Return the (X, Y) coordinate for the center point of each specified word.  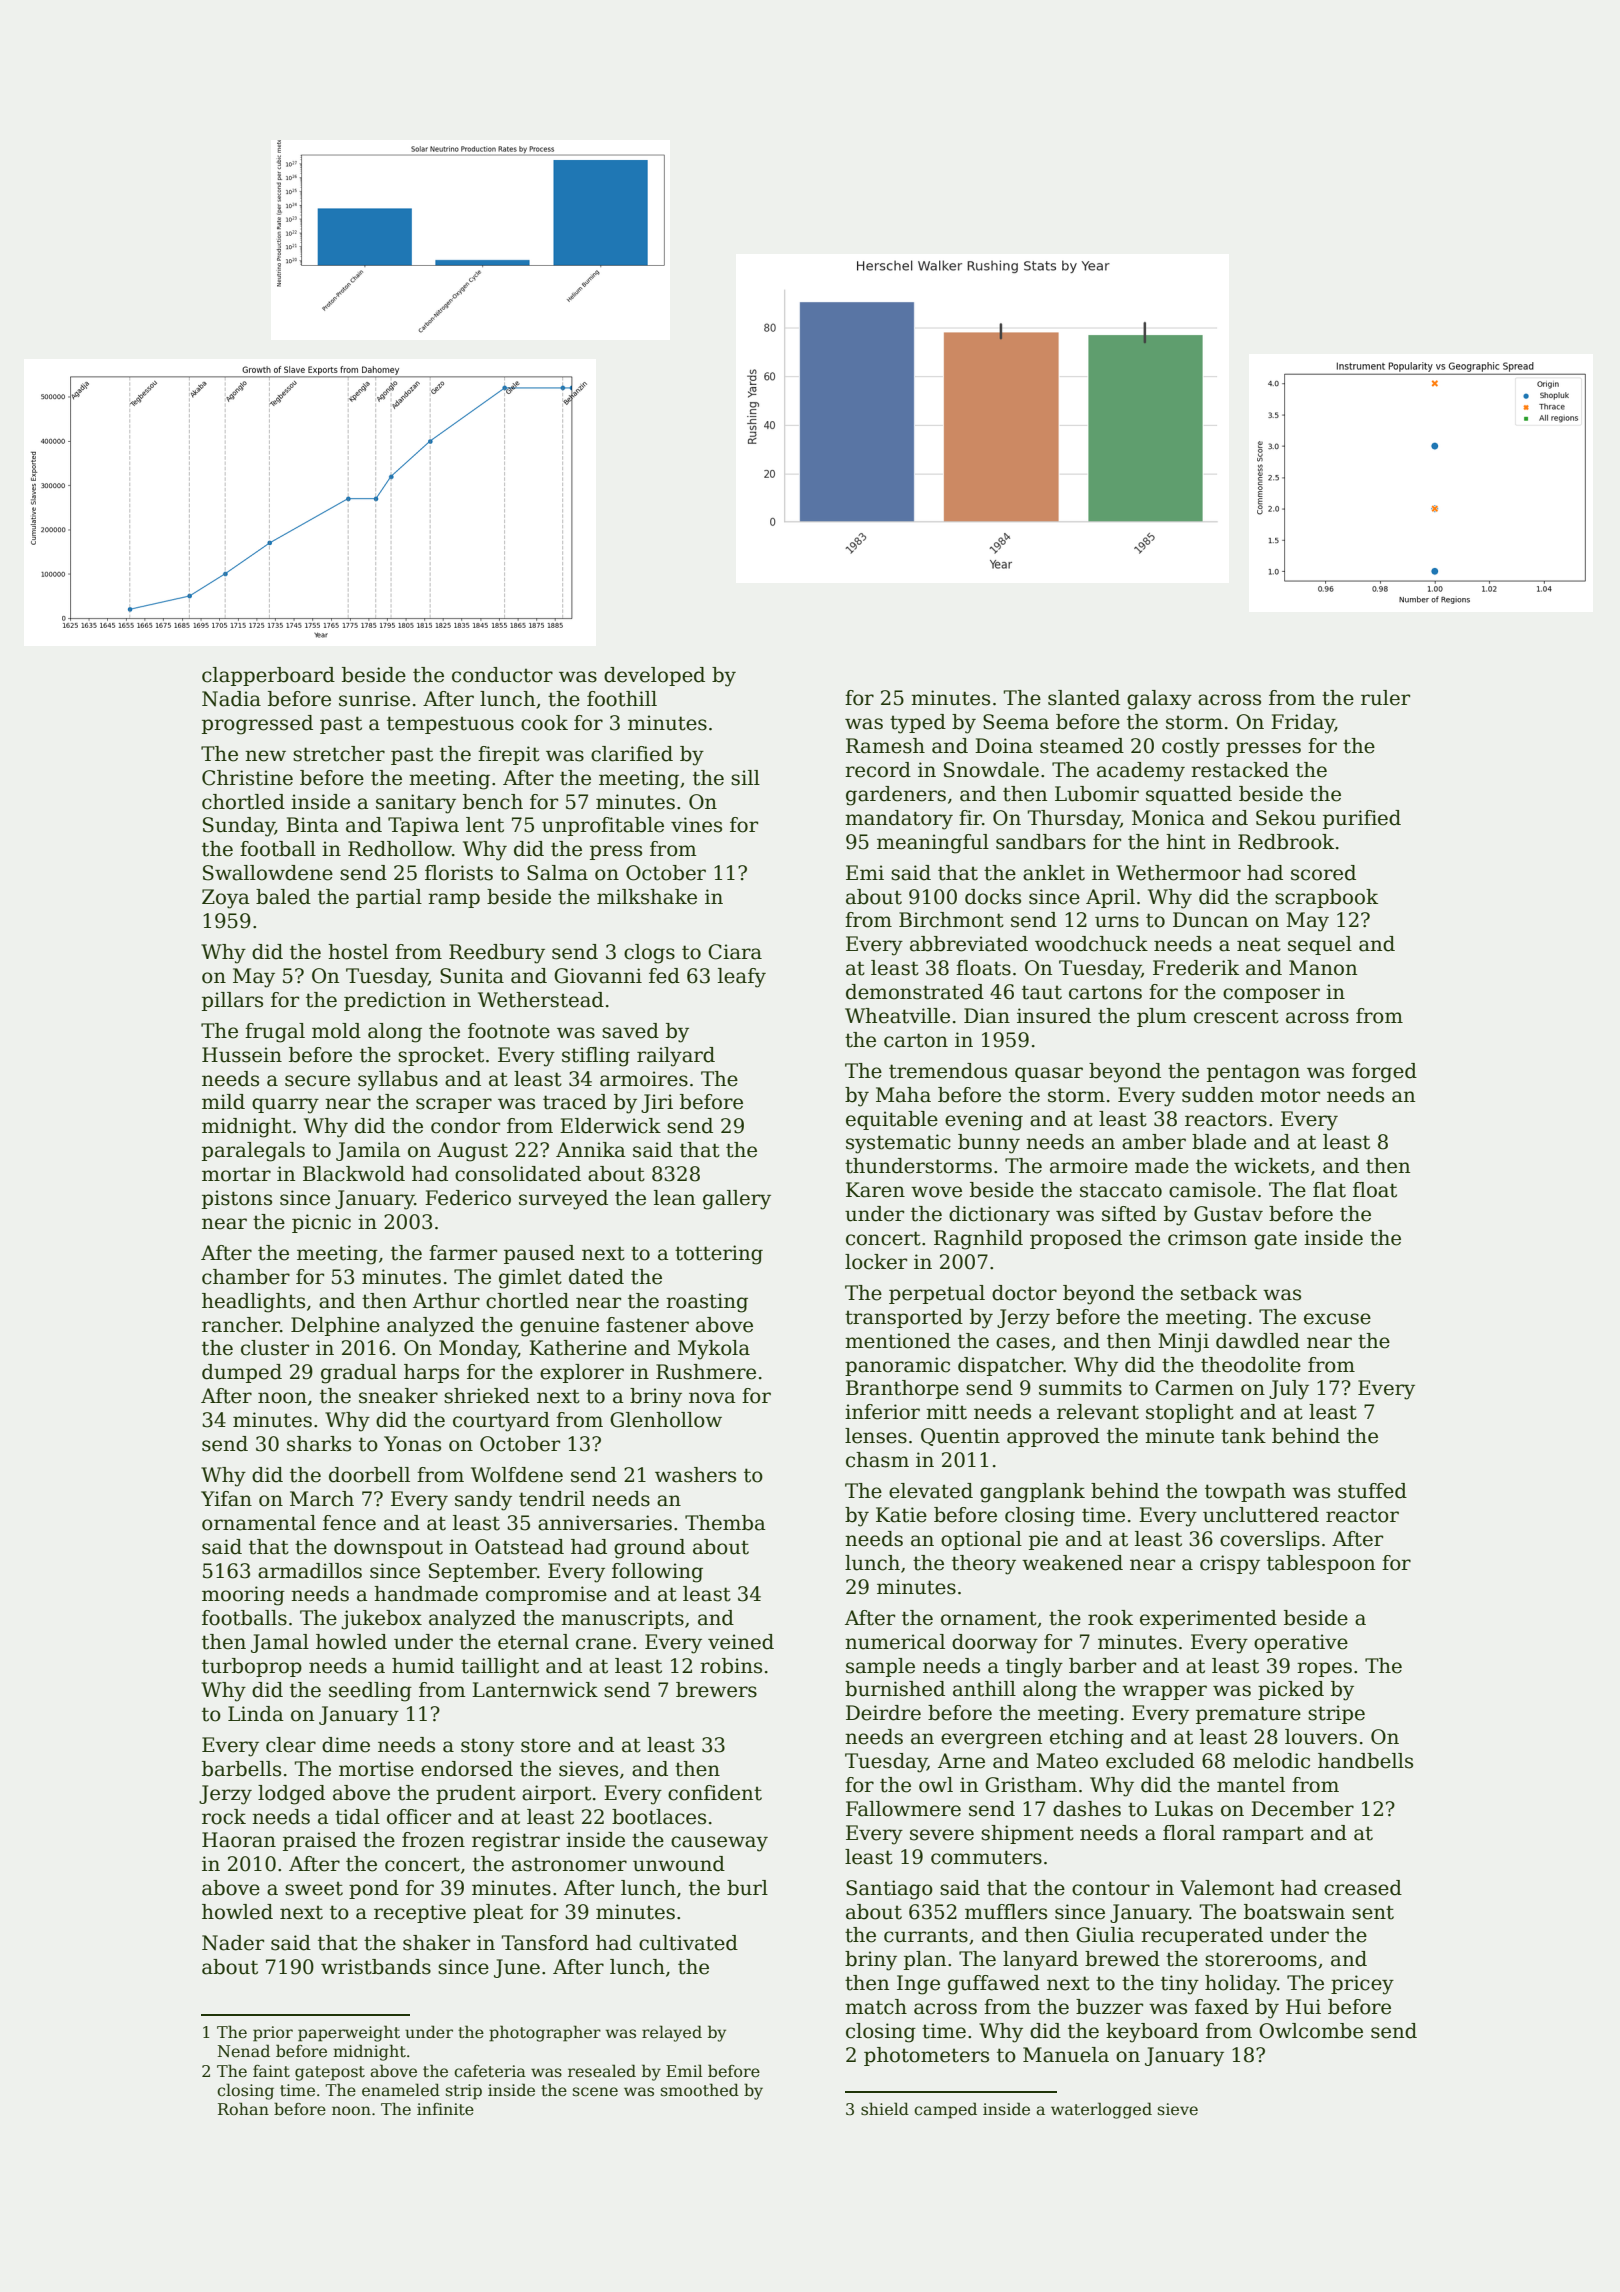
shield (885, 2108)
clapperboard (268, 676)
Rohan (243, 2108)
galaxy (1159, 700)
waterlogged (1101, 2110)
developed (654, 676)
